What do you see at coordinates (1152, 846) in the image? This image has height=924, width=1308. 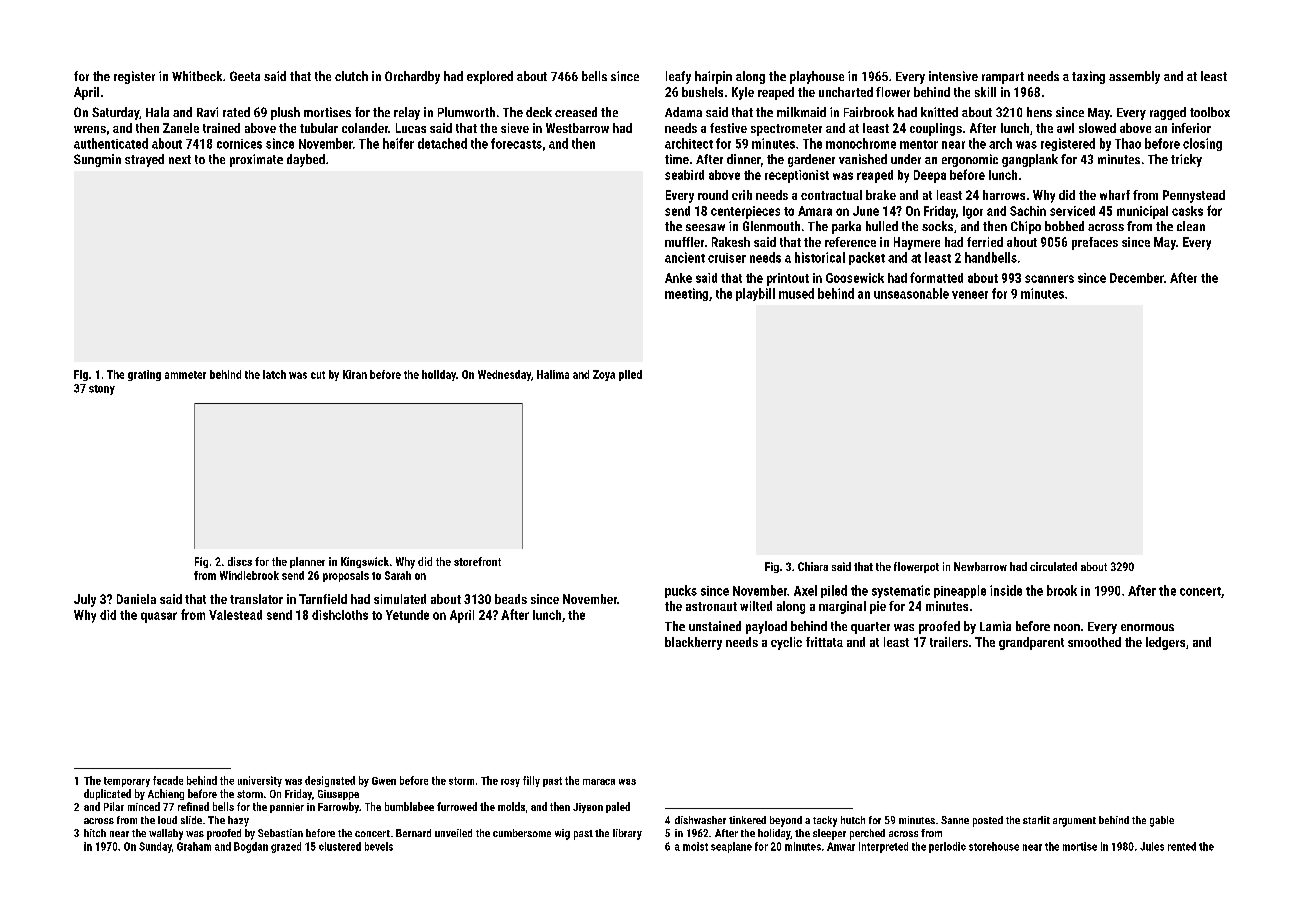 I see `Jules` at bounding box center [1152, 846].
